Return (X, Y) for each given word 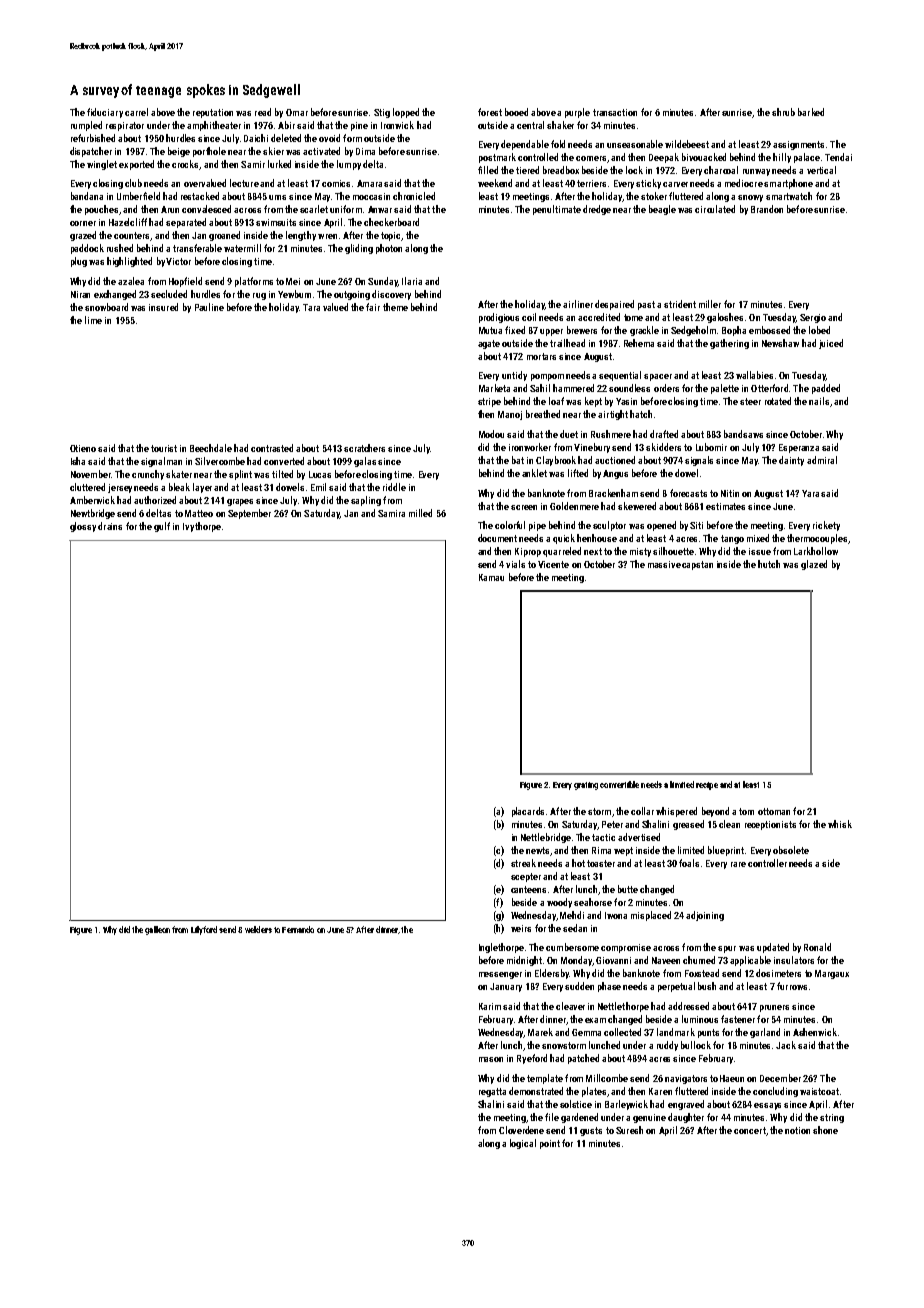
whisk (840, 824)
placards (528, 812)
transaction (615, 112)
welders (258, 929)
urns (277, 197)
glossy (83, 527)
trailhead (567, 343)
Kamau (491, 577)
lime (93, 320)
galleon (157, 930)
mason (491, 1059)
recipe (707, 786)
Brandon (767, 209)
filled (488, 170)
